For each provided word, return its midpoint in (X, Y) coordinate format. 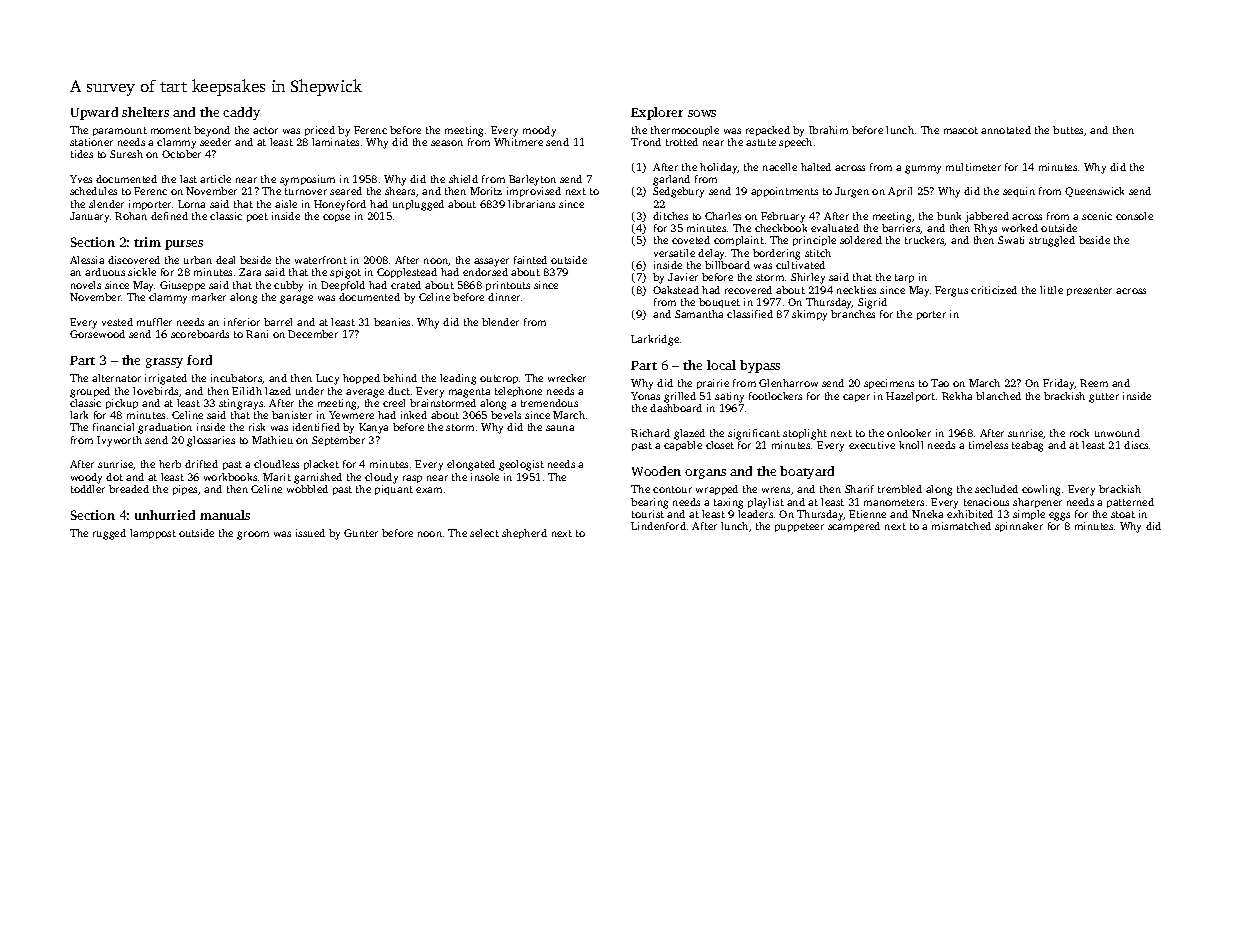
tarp (904, 278)
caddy (241, 113)
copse (336, 218)
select (484, 533)
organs (705, 474)
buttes (1068, 130)
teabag (1027, 446)
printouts (508, 286)
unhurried (165, 515)
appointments (784, 192)
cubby (288, 286)
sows (702, 113)
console (1134, 216)
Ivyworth (119, 441)
